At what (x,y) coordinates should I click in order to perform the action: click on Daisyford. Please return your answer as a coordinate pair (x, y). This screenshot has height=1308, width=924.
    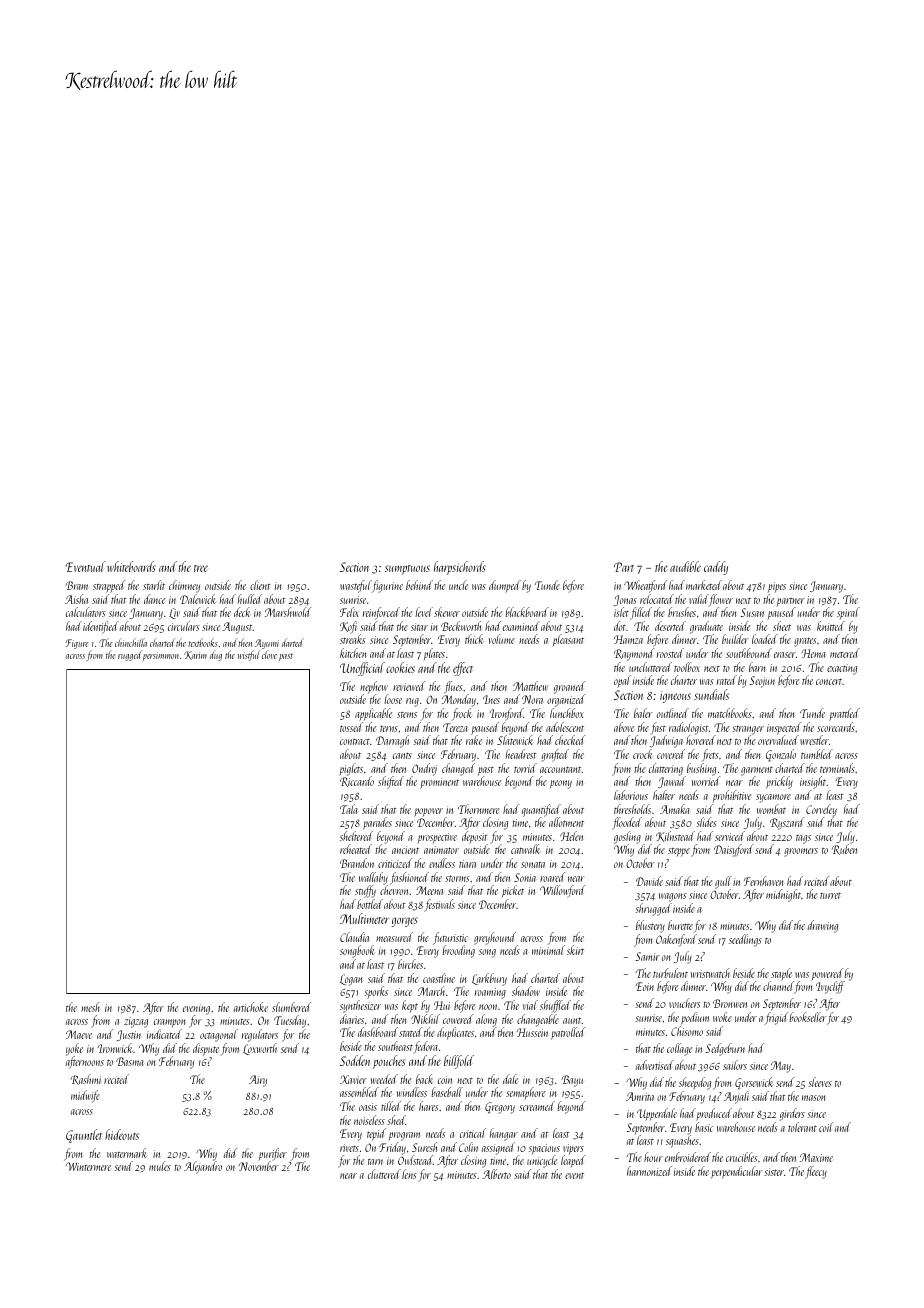
    Looking at the image, I should click on (734, 850).
